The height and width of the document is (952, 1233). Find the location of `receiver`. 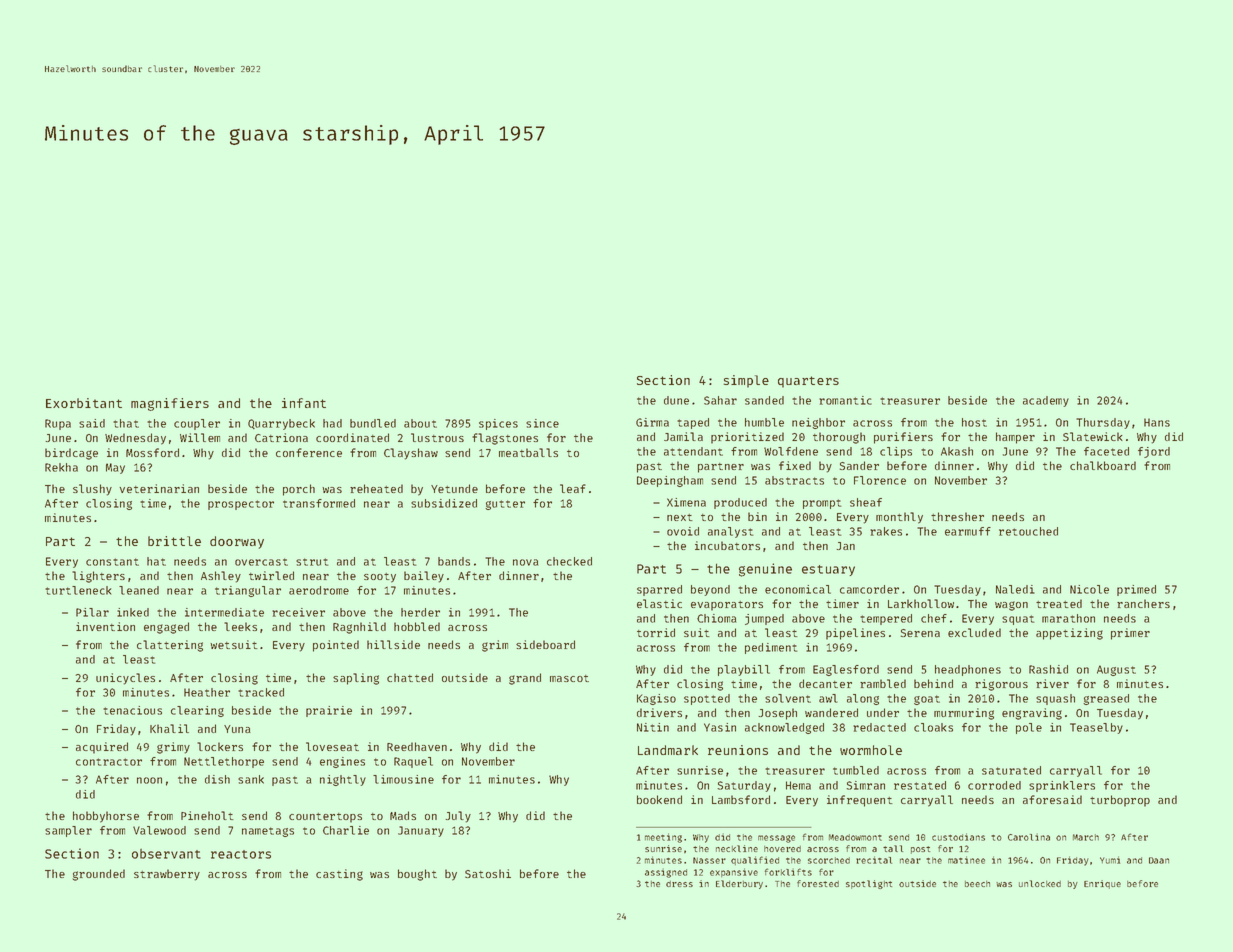

receiver is located at coordinates (298, 612).
